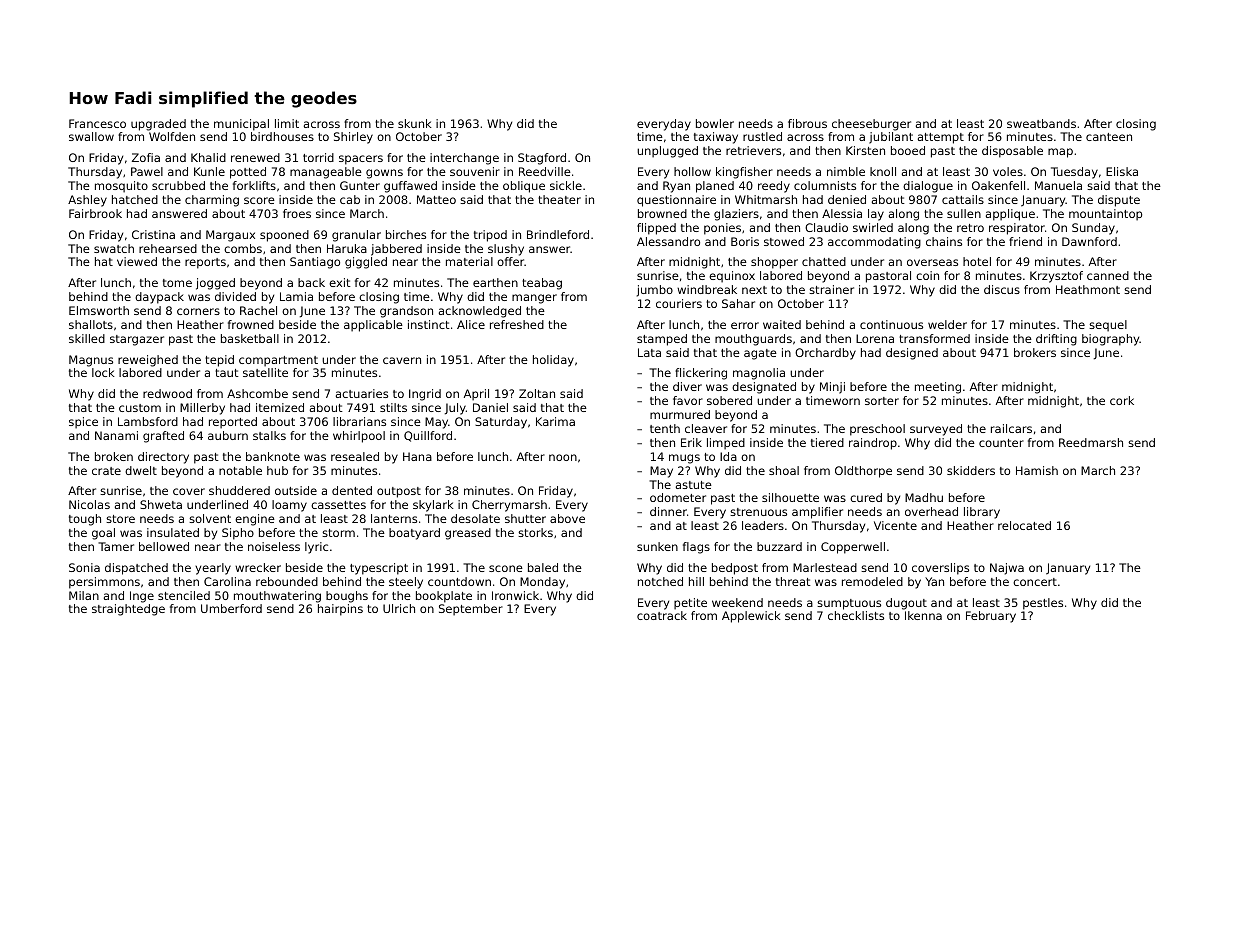 The height and width of the page is (952, 1233). I want to click on goal, so click(103, 534).
